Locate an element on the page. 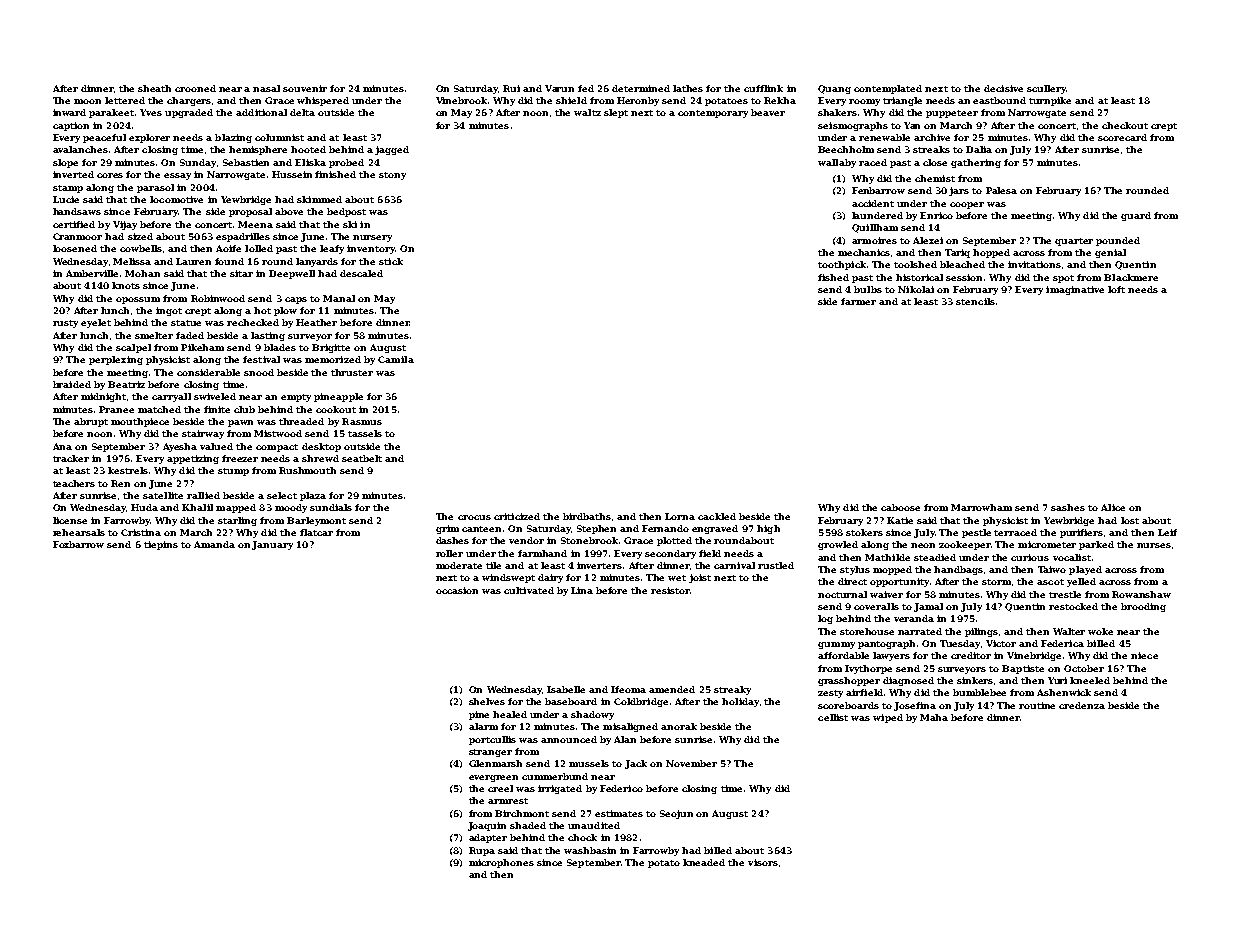 The width and height of the page is (1233, 952). stony is located at coordinates (392, 176).
